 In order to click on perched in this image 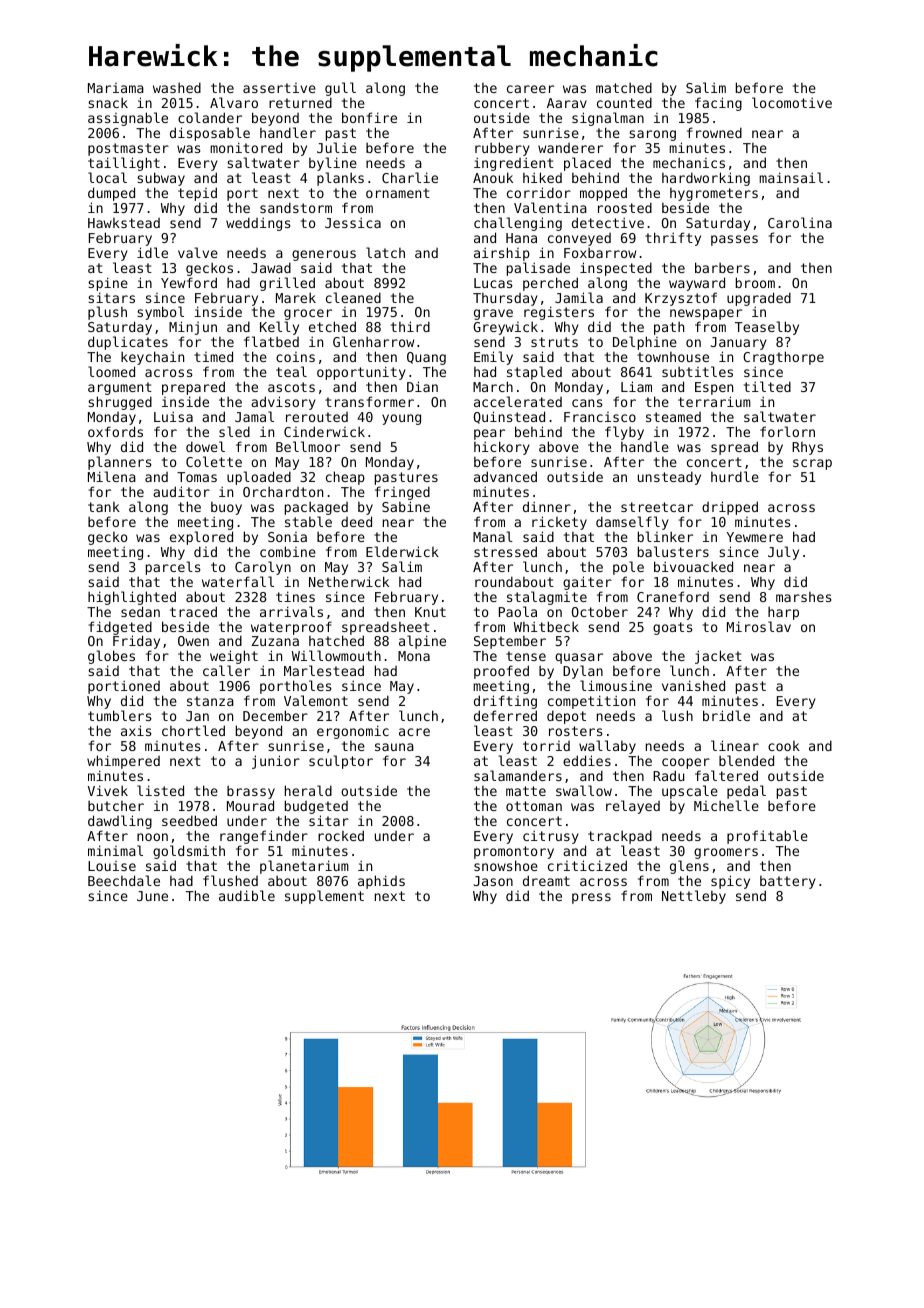, I will do `click(550, 284)`.
